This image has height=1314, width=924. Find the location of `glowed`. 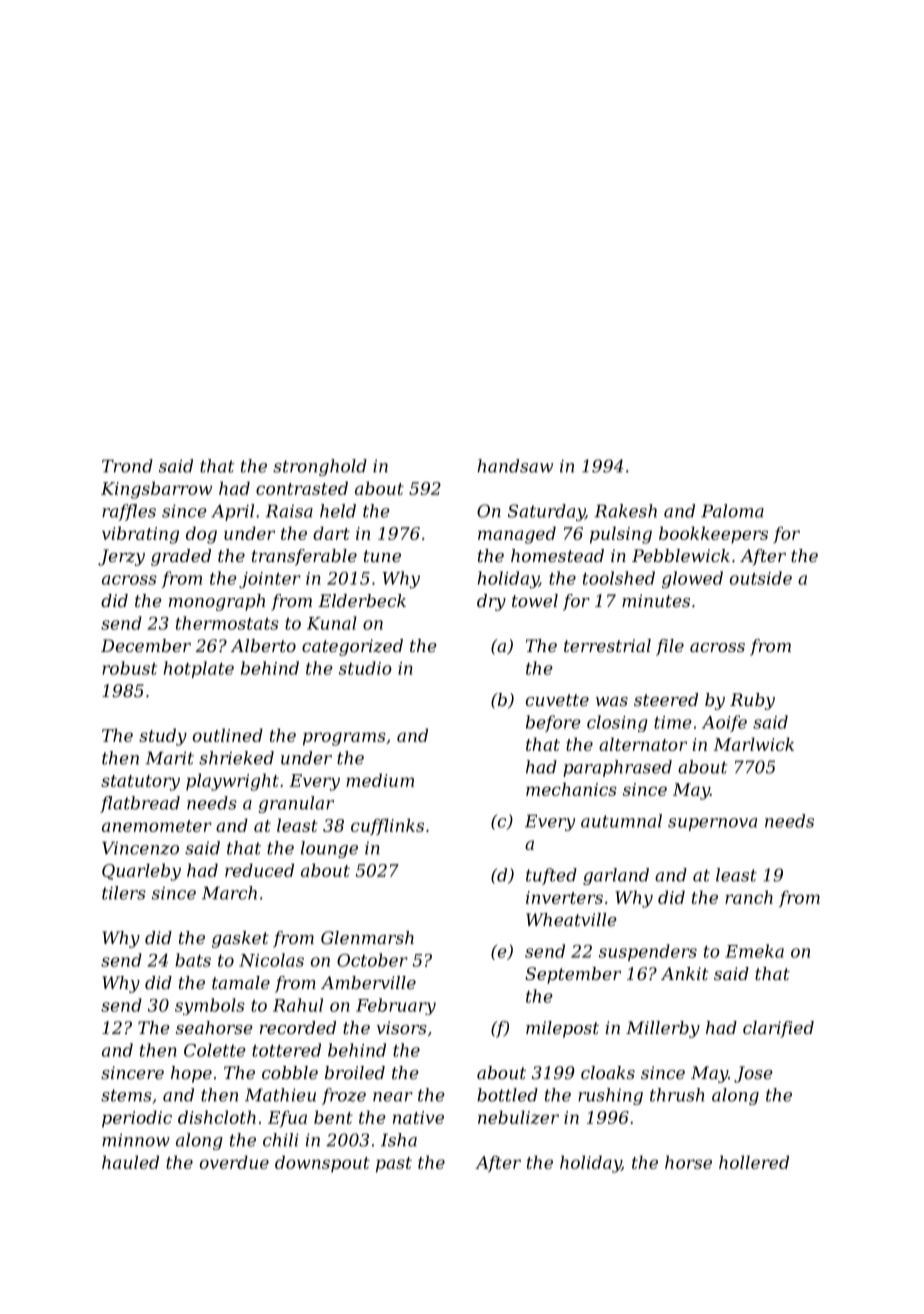

glowed is located at coordinates (692, 580).
